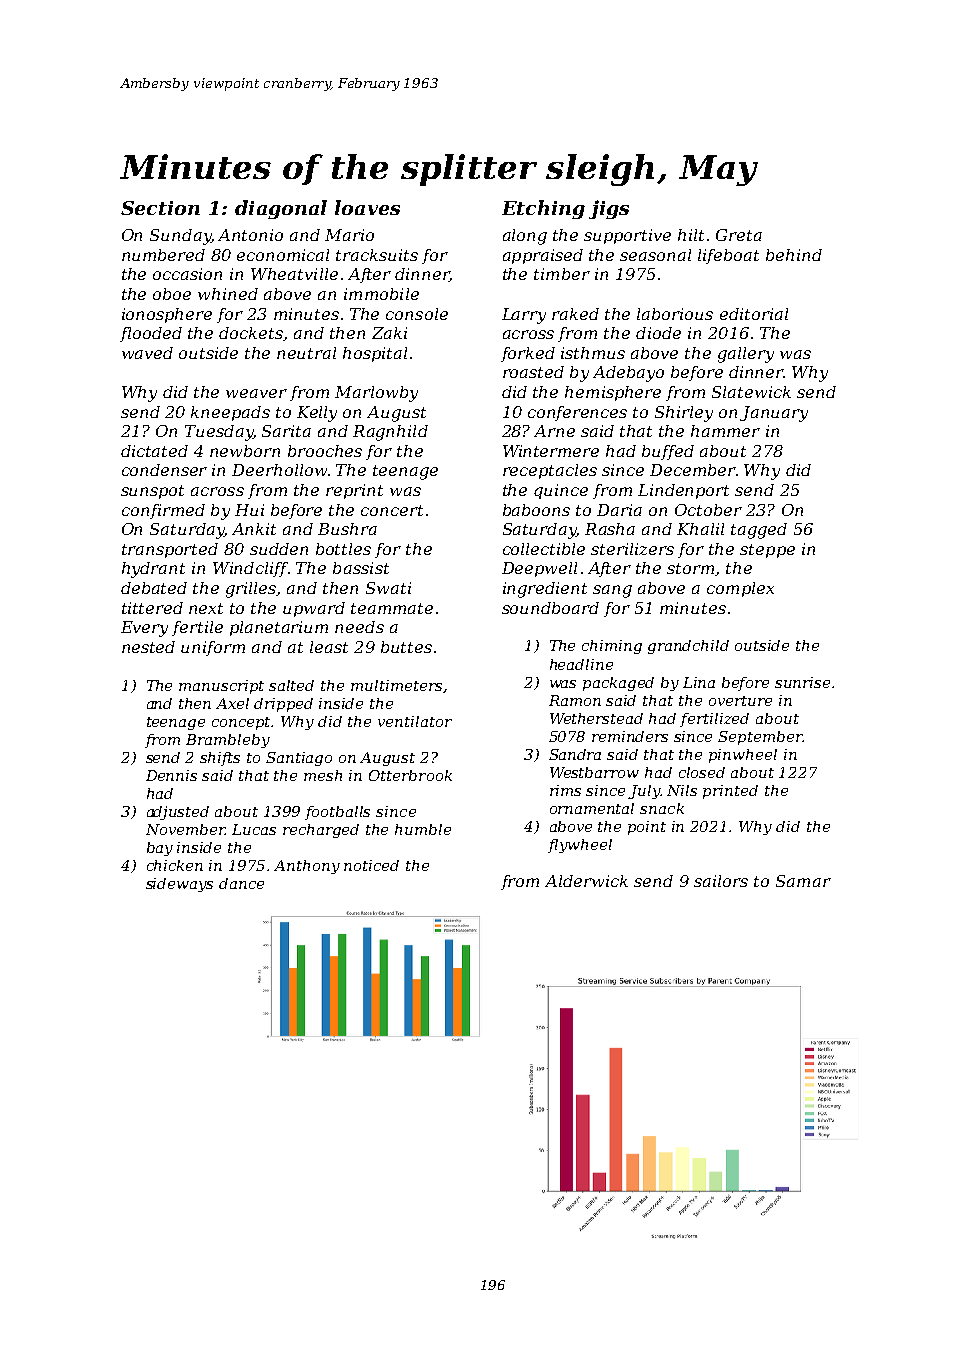 The width and height of the image is (959, 1362). What do you see at coordinates (178, 813) in the image?
I see `adjusted` at bounding box center [178, 813].
